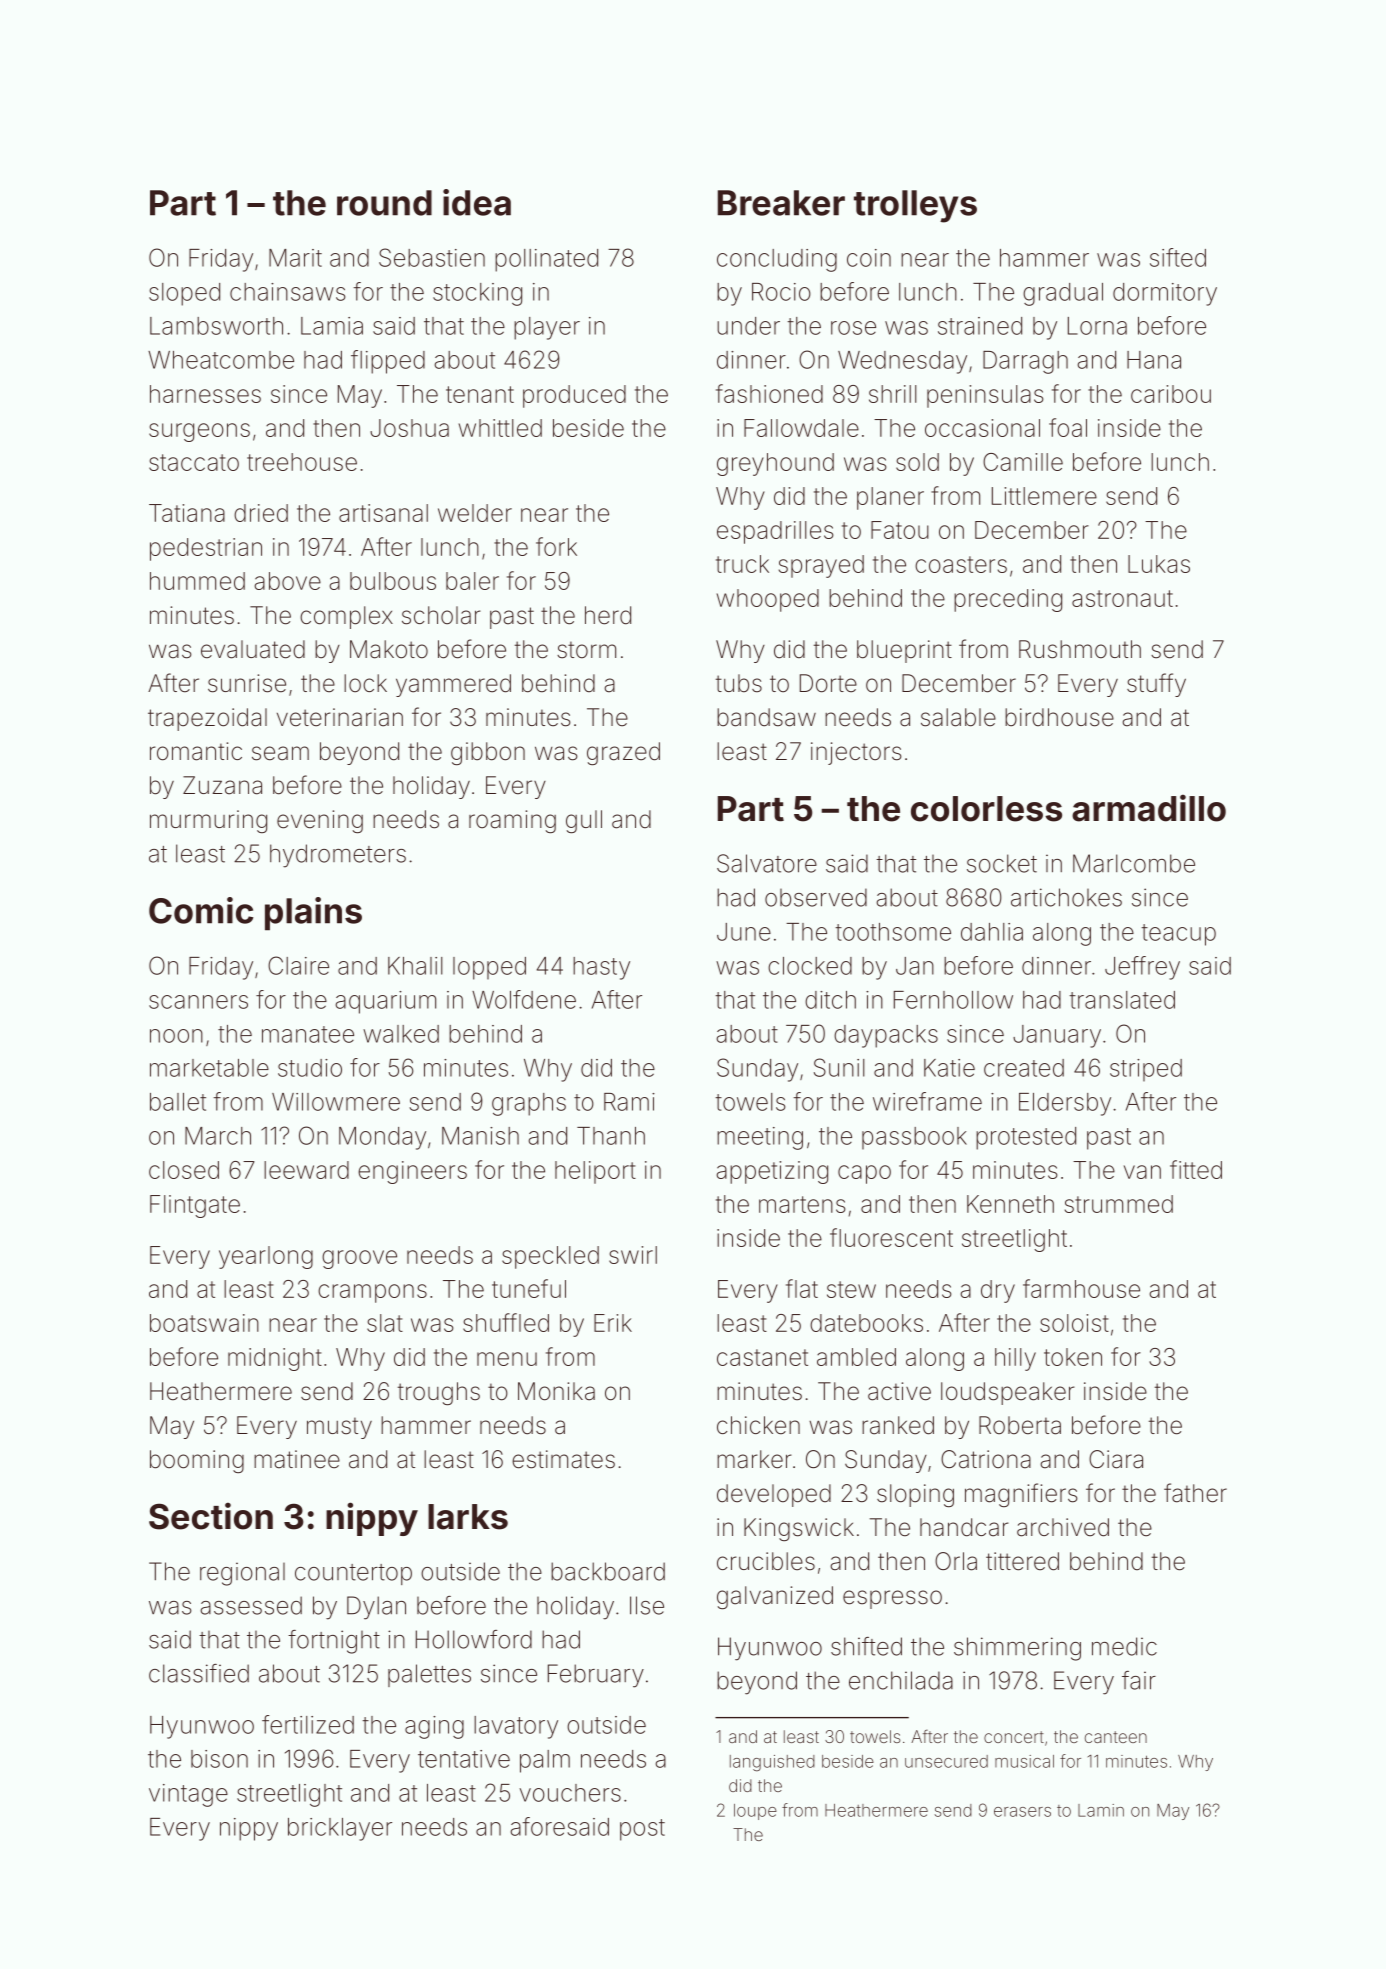  I want to click on dried, so click(261, 513).
